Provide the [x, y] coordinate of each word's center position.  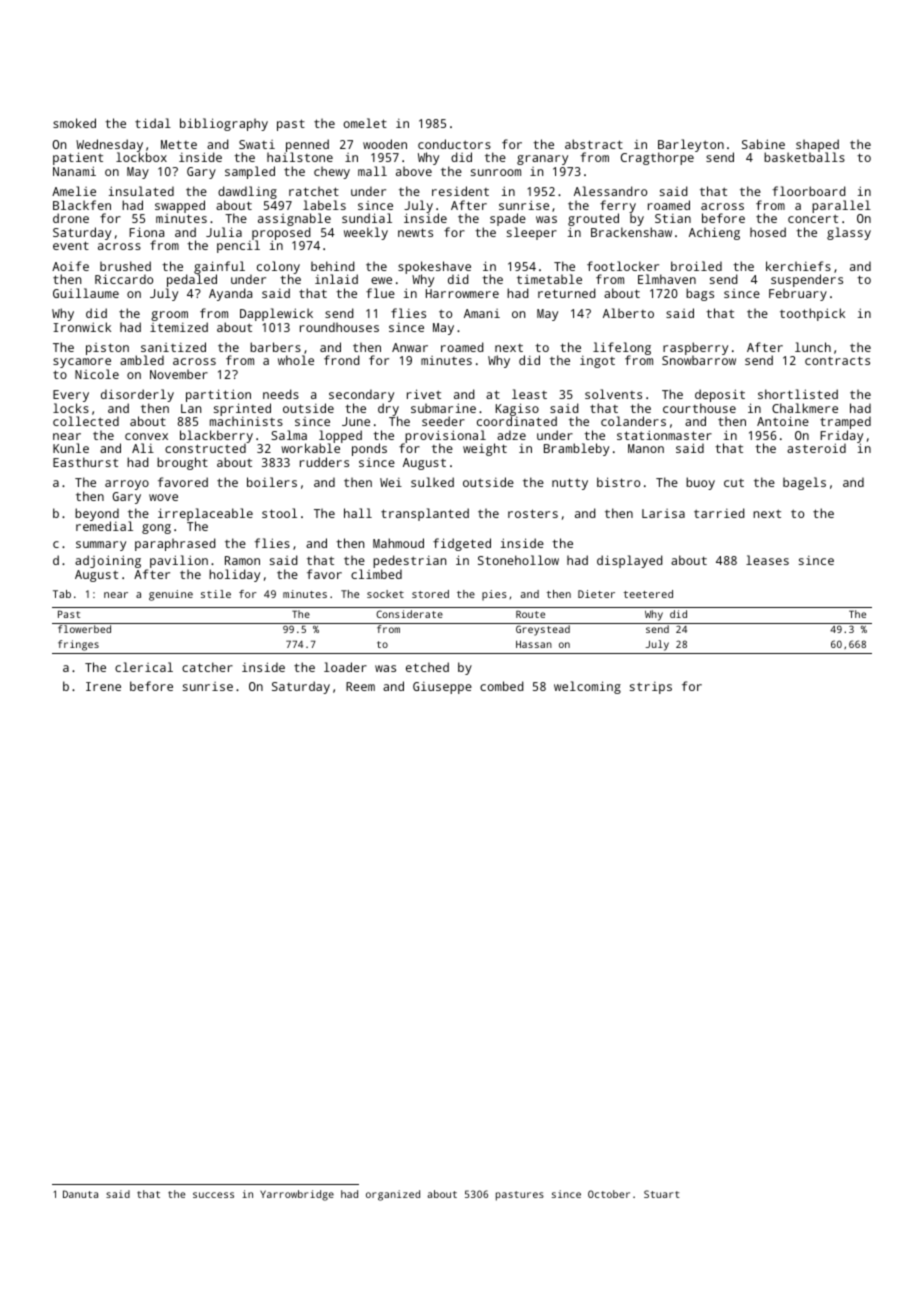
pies [494, 595]
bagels [804, 483]
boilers [272, 482]
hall [358, 513]
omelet [365, 123]
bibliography [224, 124]
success [213, 1195]
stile [216, 594]
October [609, 1194]
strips [651, 688]
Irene [103, 686]
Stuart [662, 1194]
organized [393, 1195]
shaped [817, 146]
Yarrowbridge [297, 1195]
